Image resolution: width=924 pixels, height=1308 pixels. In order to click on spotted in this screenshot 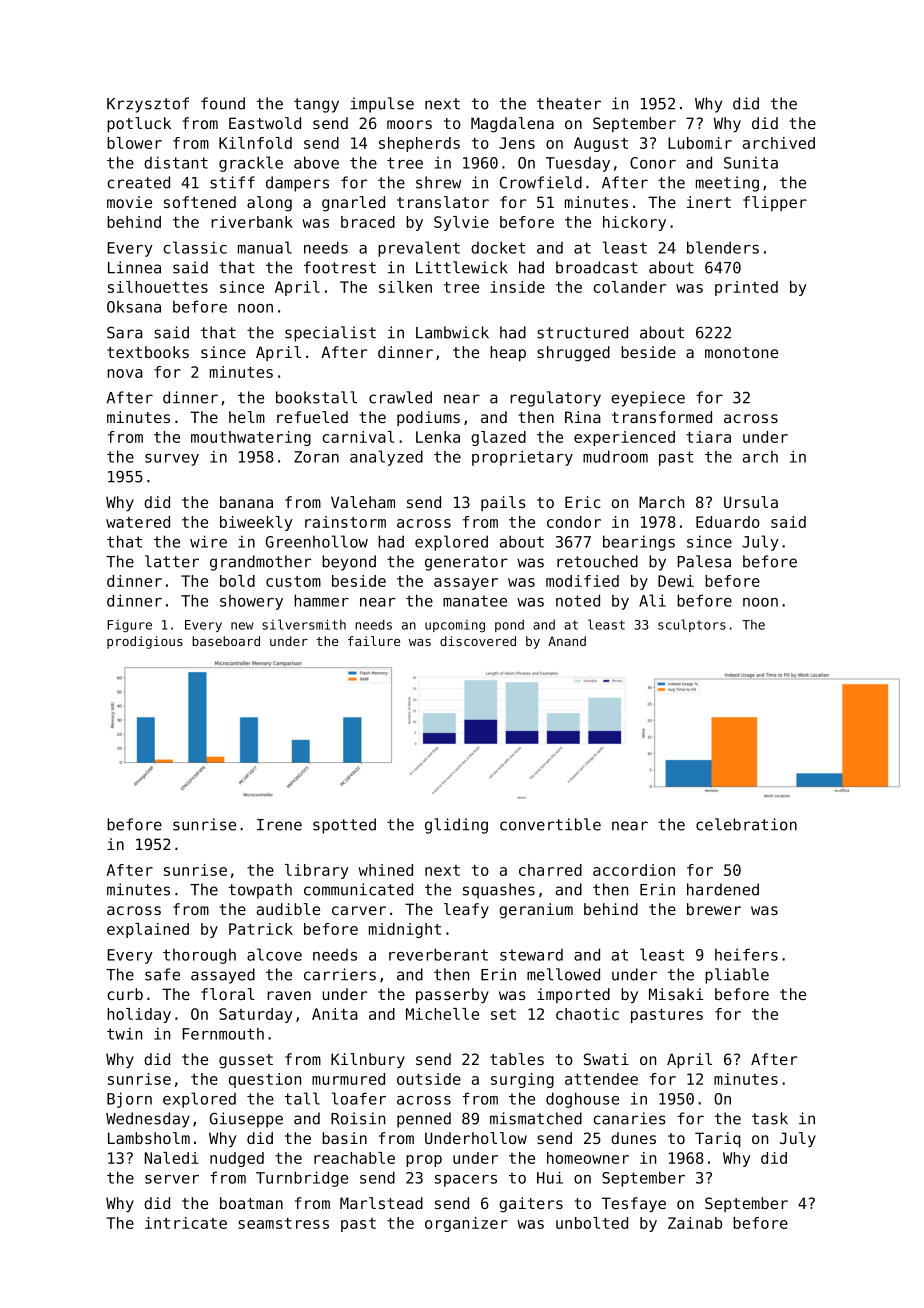, I will do `click(344, 826)`.
